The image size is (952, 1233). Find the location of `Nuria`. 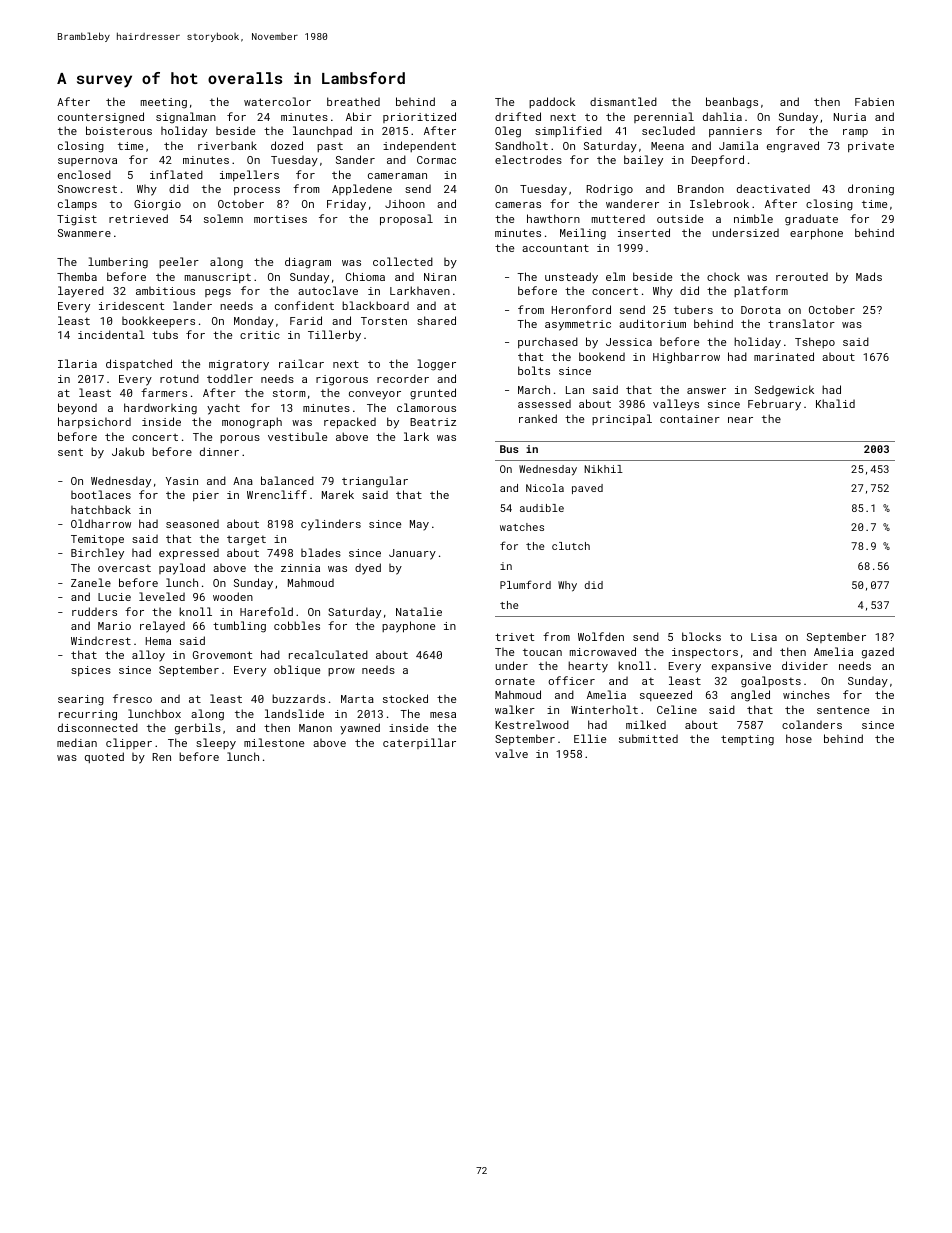

Nuria is located at coordinates (850, 117).
